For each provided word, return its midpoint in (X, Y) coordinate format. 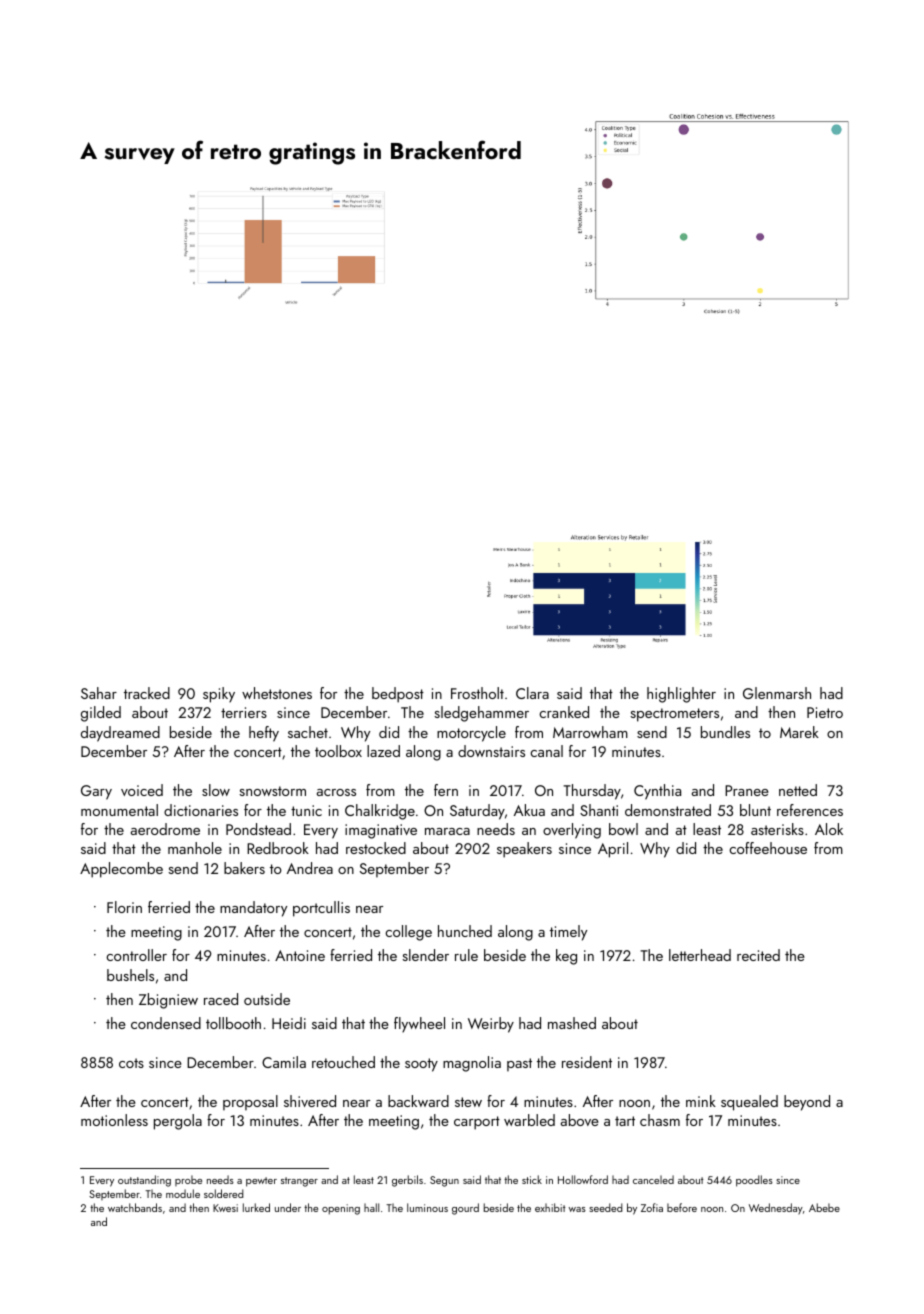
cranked (564, 712)
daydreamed (120, 734)
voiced (142, 790)
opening (341, 1209)
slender (425, 955)
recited (758, 955)
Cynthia (657, 792)
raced (221, 999)
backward (418, 1101)
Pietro (825, 712)
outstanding (144, 1181)
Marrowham (590, 732)
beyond (807, 1103)
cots (131, 1063)
